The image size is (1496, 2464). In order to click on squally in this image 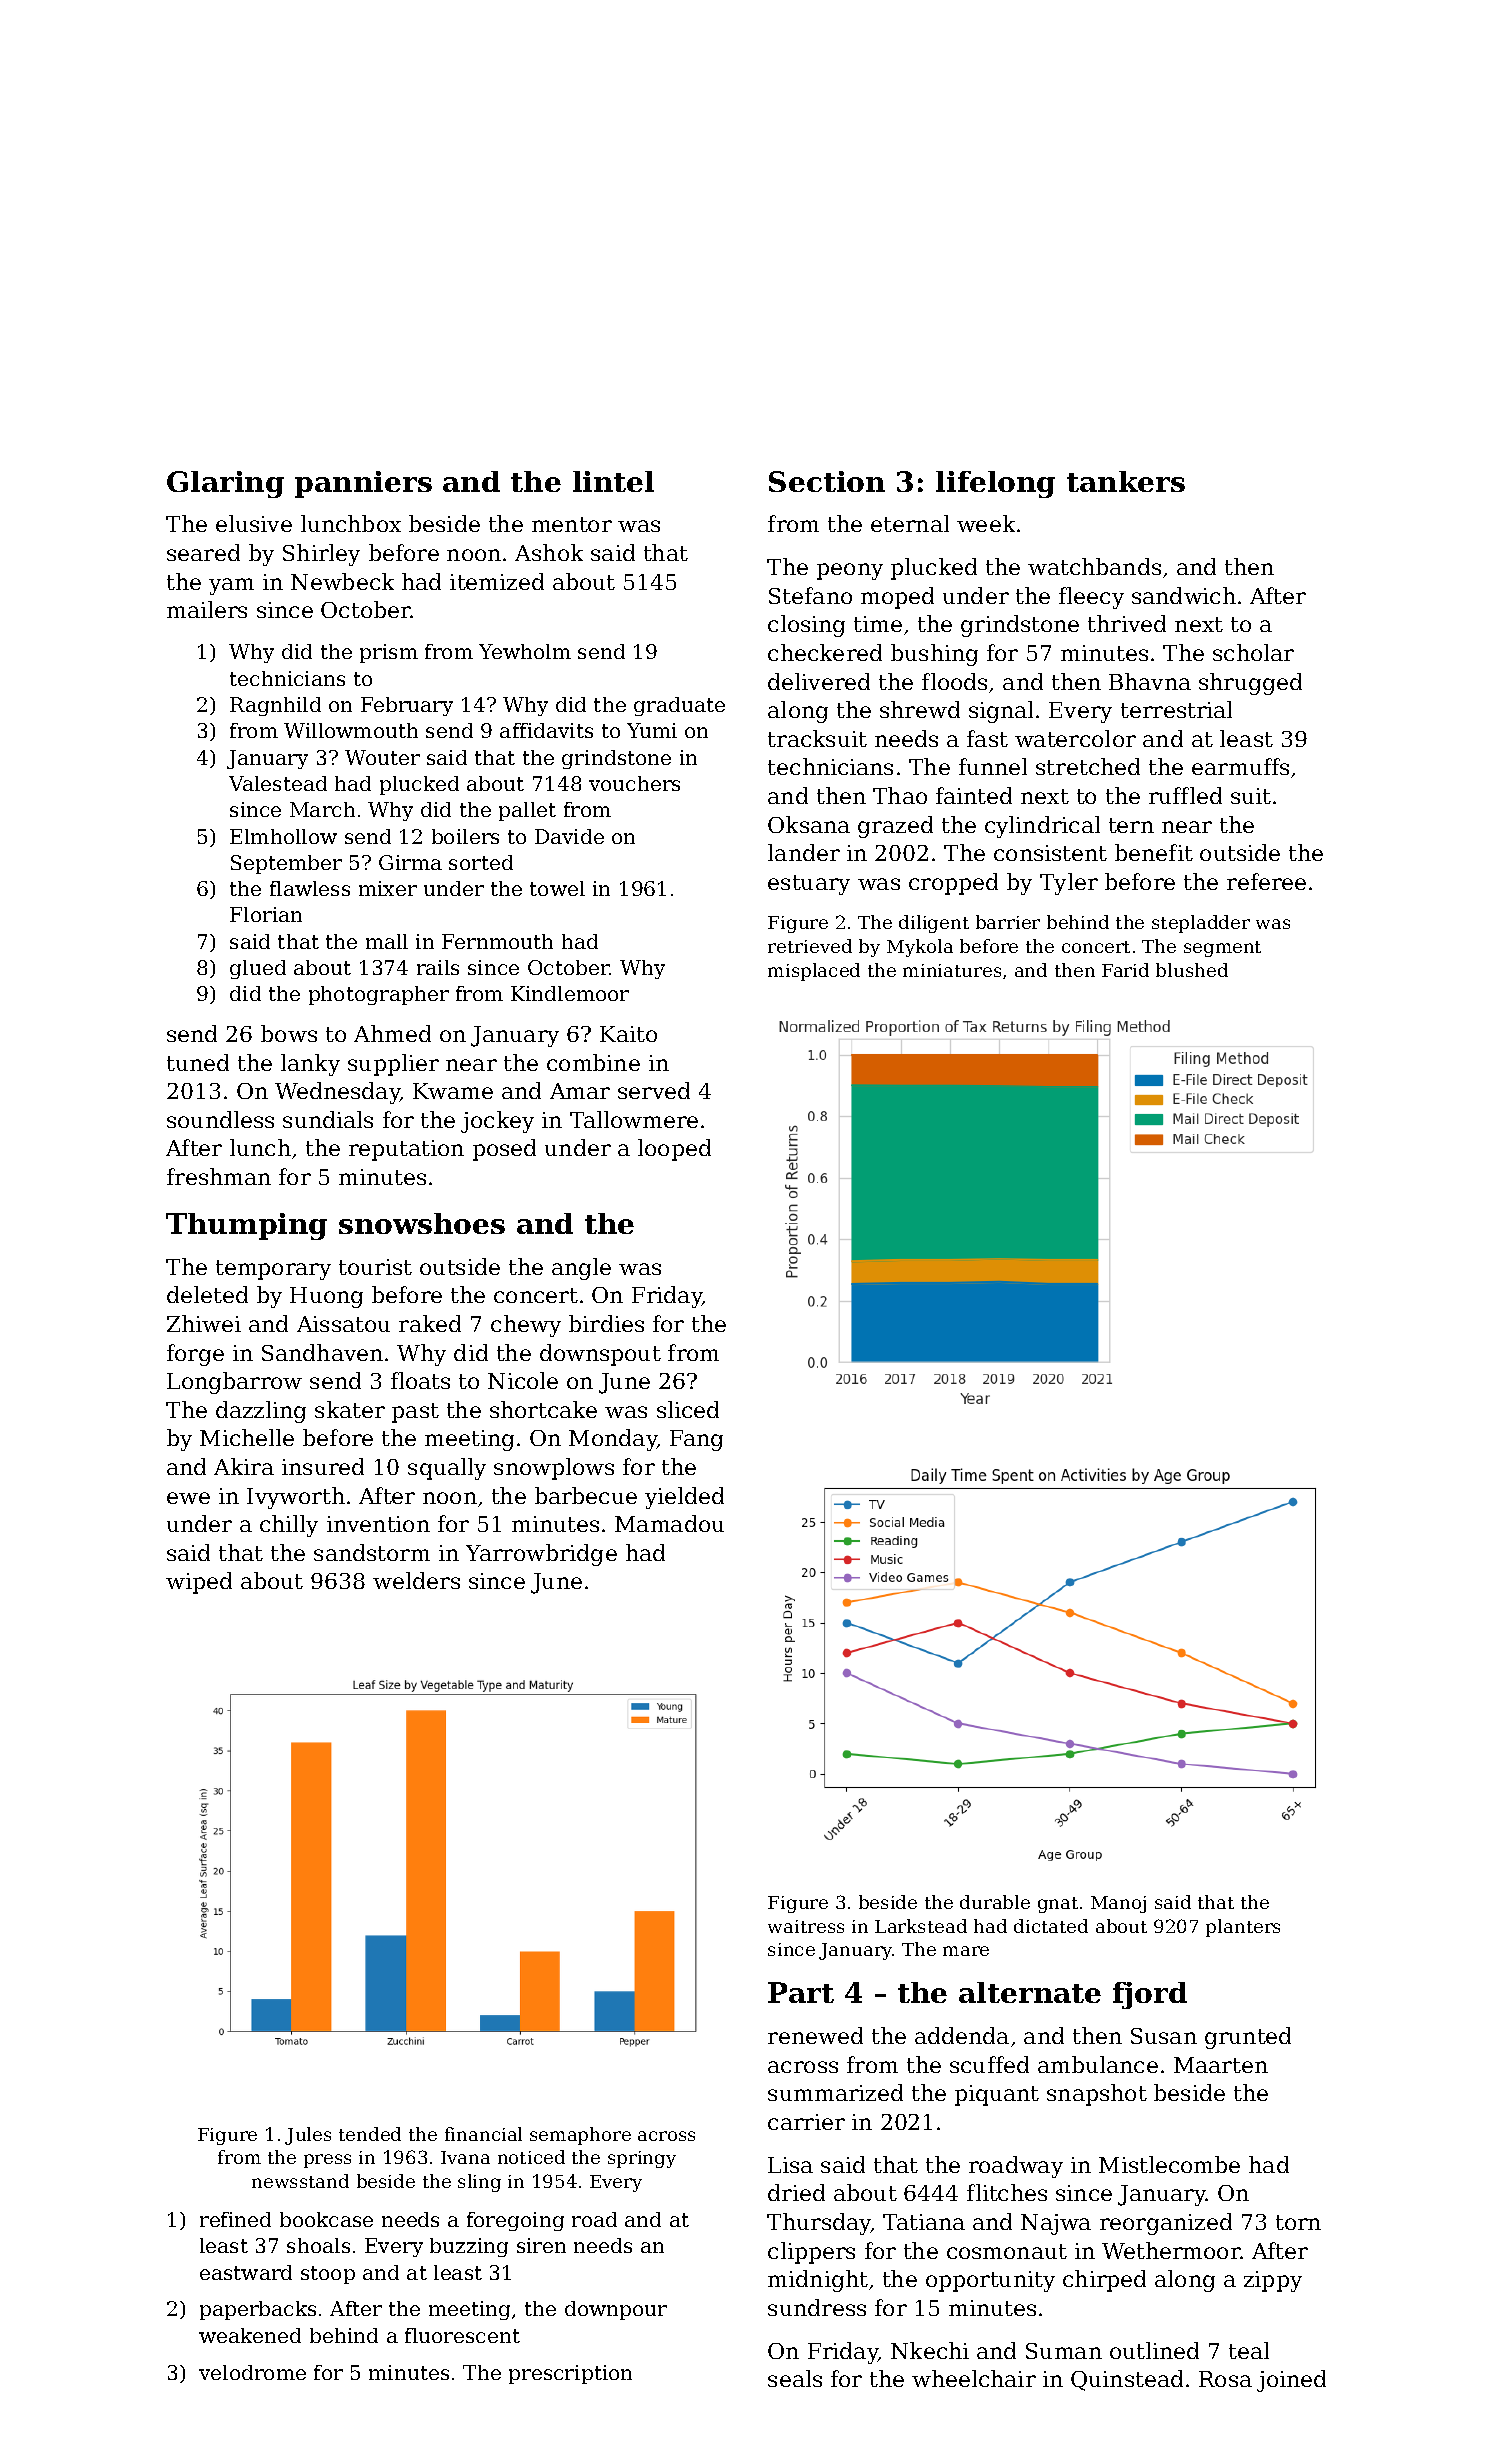, I will do `click(447, 1469)`.
